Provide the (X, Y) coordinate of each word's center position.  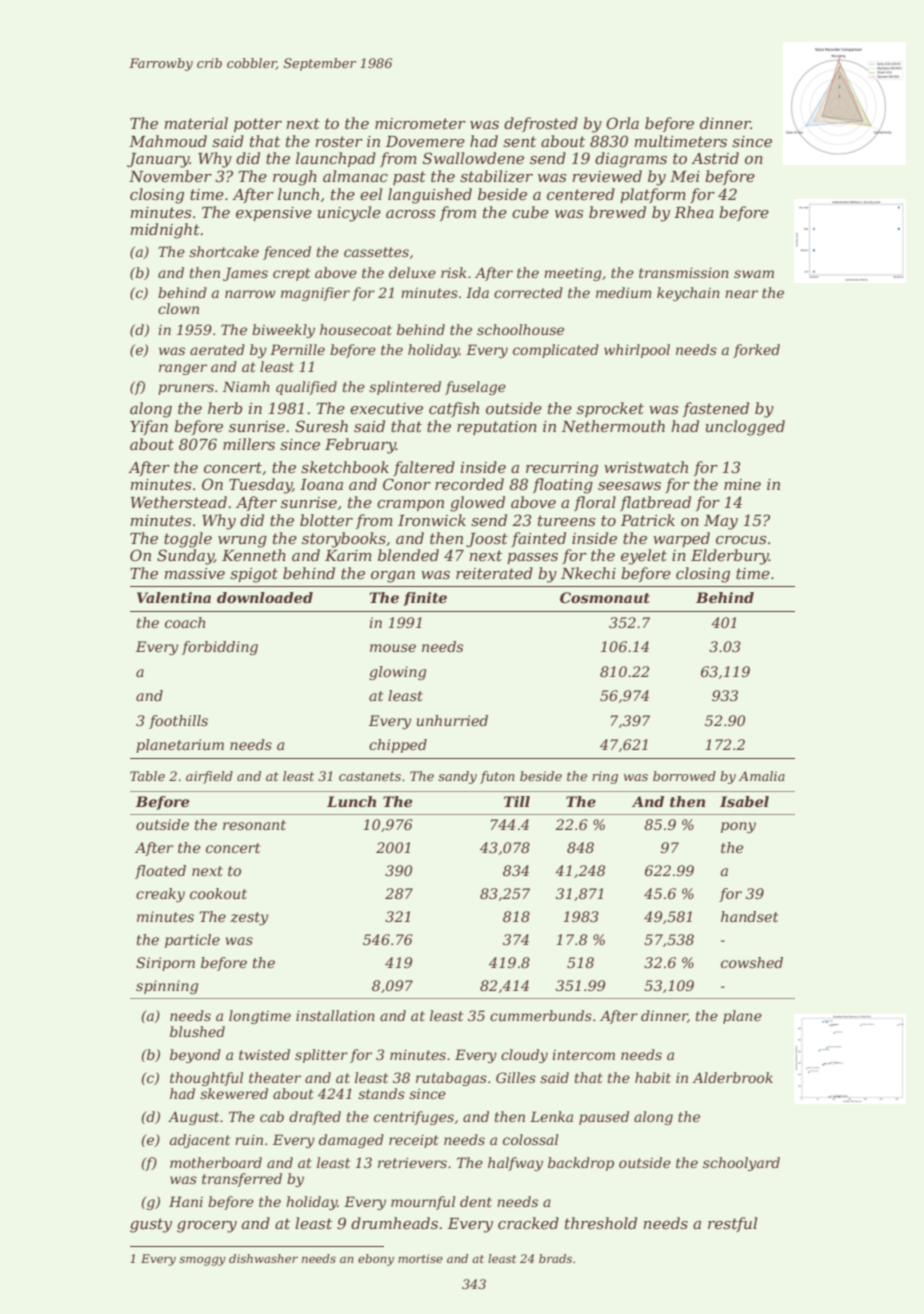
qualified (306, 388)
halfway (515, 1164)
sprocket (610, 409)
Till (517, 801)
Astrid (715, 158)
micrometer (420, 123)
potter (258, 125)
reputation (497, 428)
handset (749, 916)
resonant (254, 825)
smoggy (202, 1261)
